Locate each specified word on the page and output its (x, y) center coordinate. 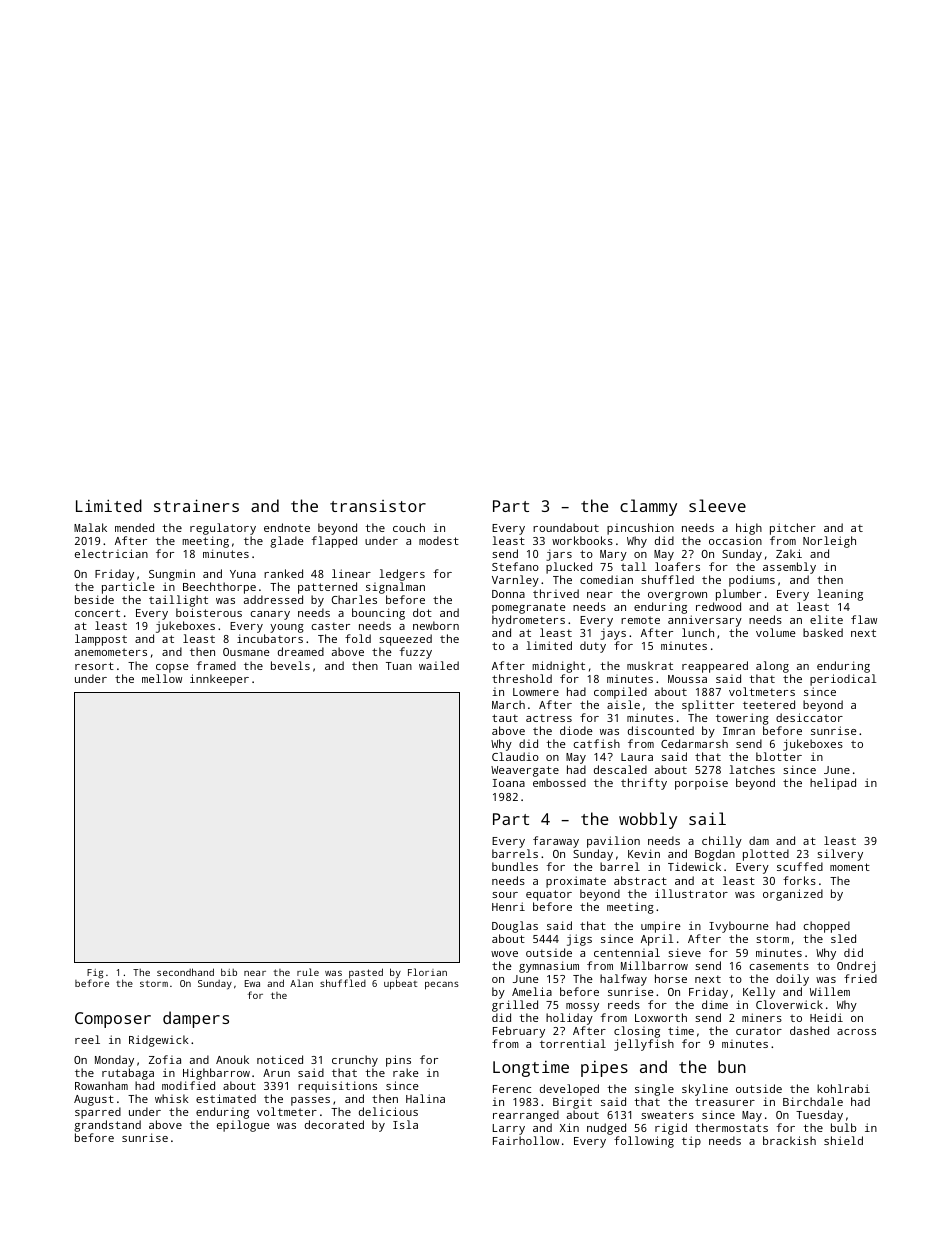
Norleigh (829, 542)
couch (409, 527)
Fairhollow (526, 1140)
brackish (789, 1140)
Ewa (252, 983)
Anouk (232, 1059)
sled (843, 938)
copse (172, 668)
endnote (287, 527)
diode (576, 730)
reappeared (715, 667)
